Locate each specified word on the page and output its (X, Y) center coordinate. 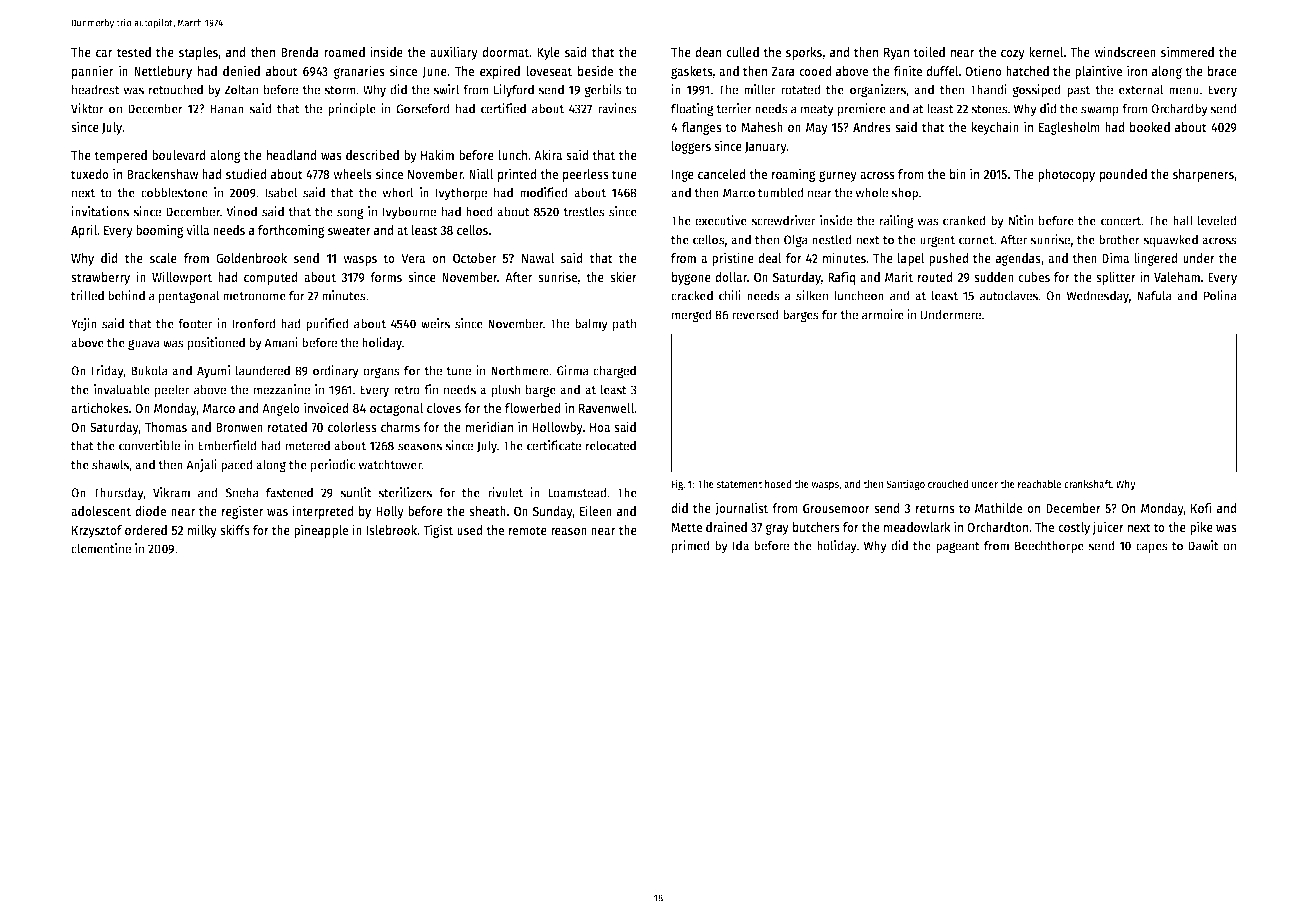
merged (692, 316)
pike (1201, 528)
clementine (101, 548)
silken (812, 295)
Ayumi (213, 372)
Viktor (87, 108)
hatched (1027, 71)
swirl (446, 89)
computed (271, 278)
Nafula (1154, 295)
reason (569, 531)
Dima (1115, 257)
